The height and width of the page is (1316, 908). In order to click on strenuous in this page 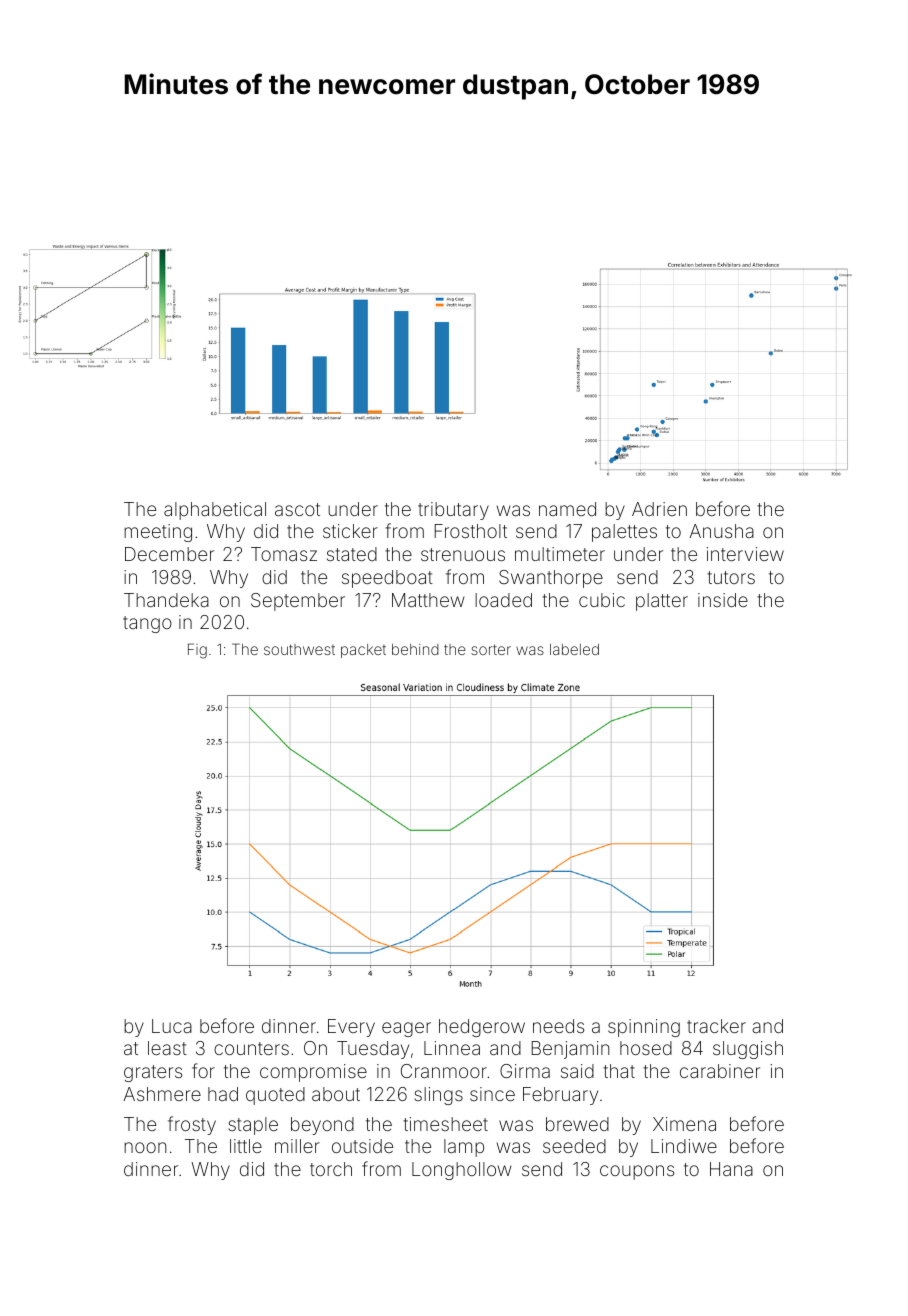, I will do `click(463, 554)`.
